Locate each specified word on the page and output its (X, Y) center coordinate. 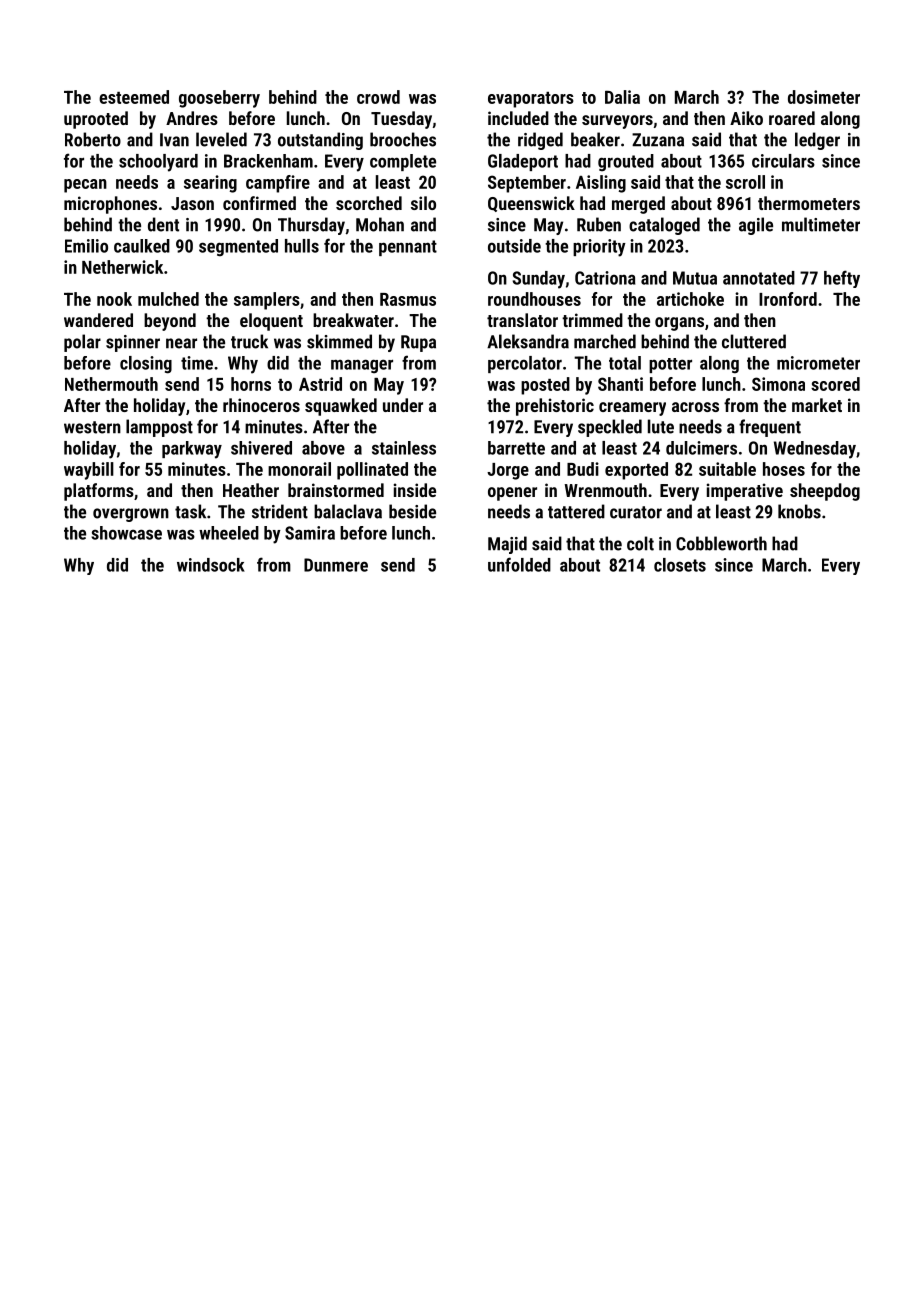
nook (114, 299)
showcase (126, 533)
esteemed (134, 97)
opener (512, 494)
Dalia (622, 97)
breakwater (353, 320)
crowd (378, 97)
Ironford (788, 299)
